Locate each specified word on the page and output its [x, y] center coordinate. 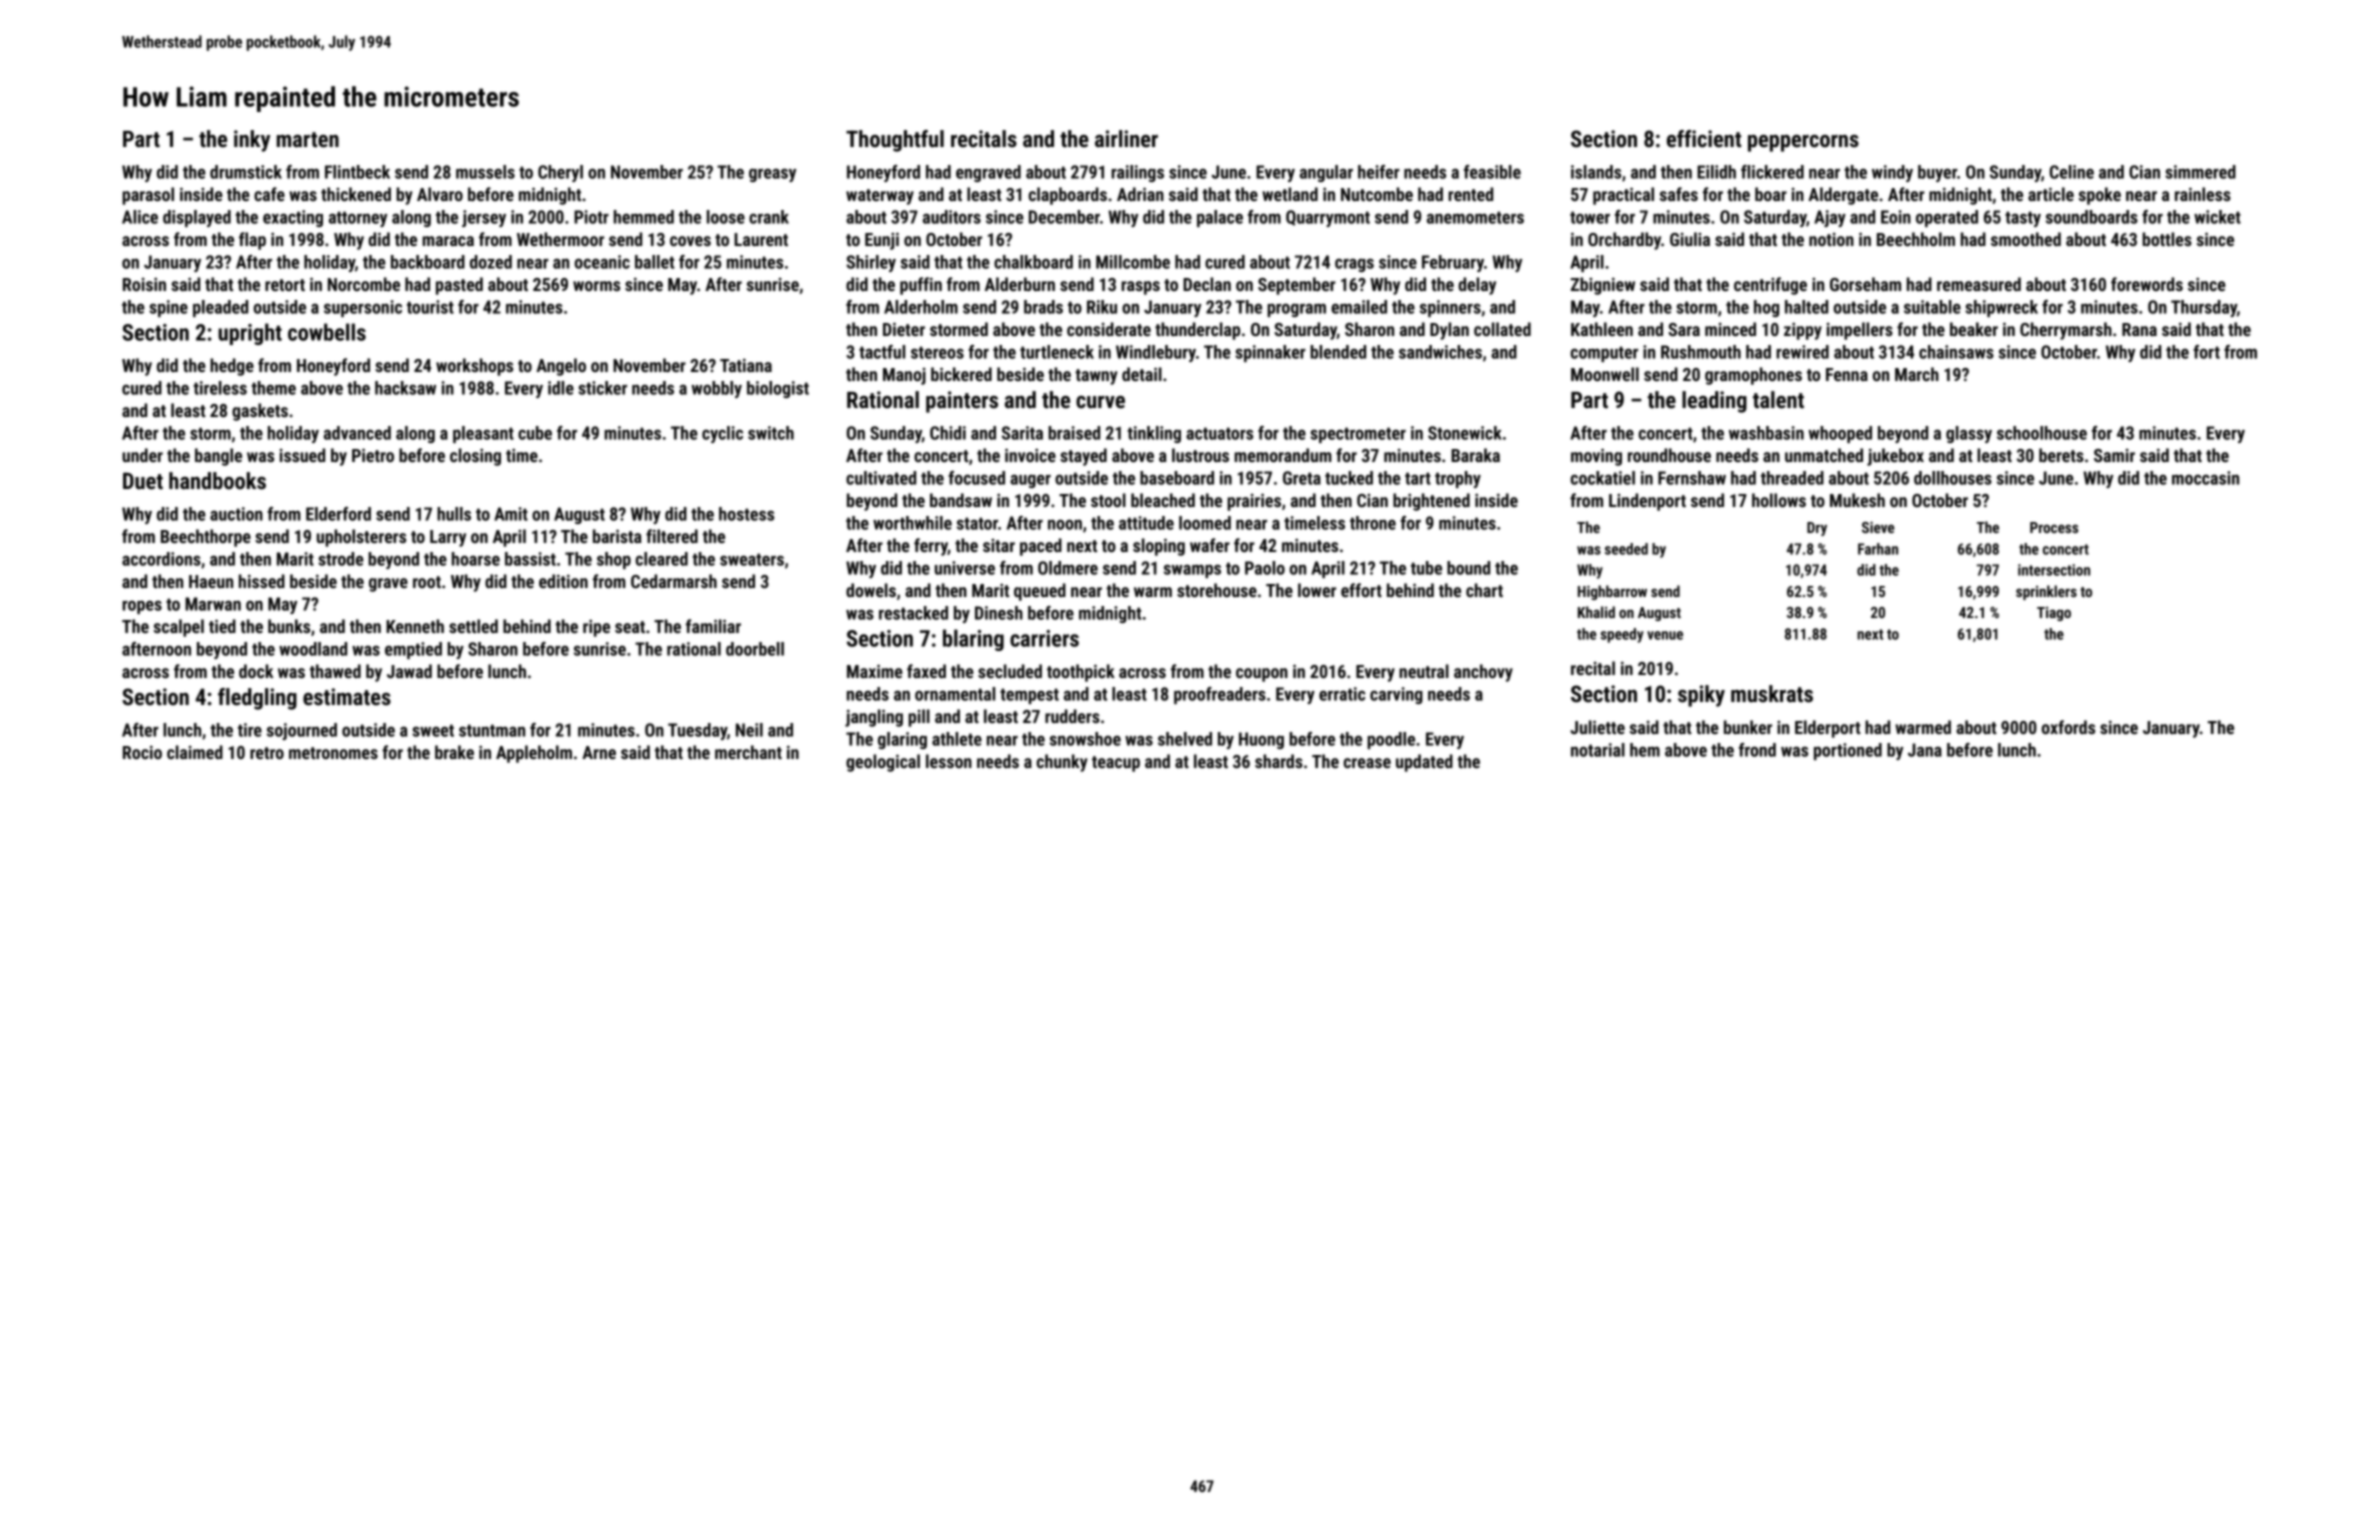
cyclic [722, 434]
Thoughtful [895, 141]
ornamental [955, 694]
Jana [1925, 750]
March [1917, 374]
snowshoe [1085, 739]
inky [252, 141]
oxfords [2068, 727]
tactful [882, 352]
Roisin [144, 284]
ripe [596, 628]
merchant [748, 752]
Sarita [1022, 433]
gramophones [1753, 376]
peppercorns [1803, 143]
